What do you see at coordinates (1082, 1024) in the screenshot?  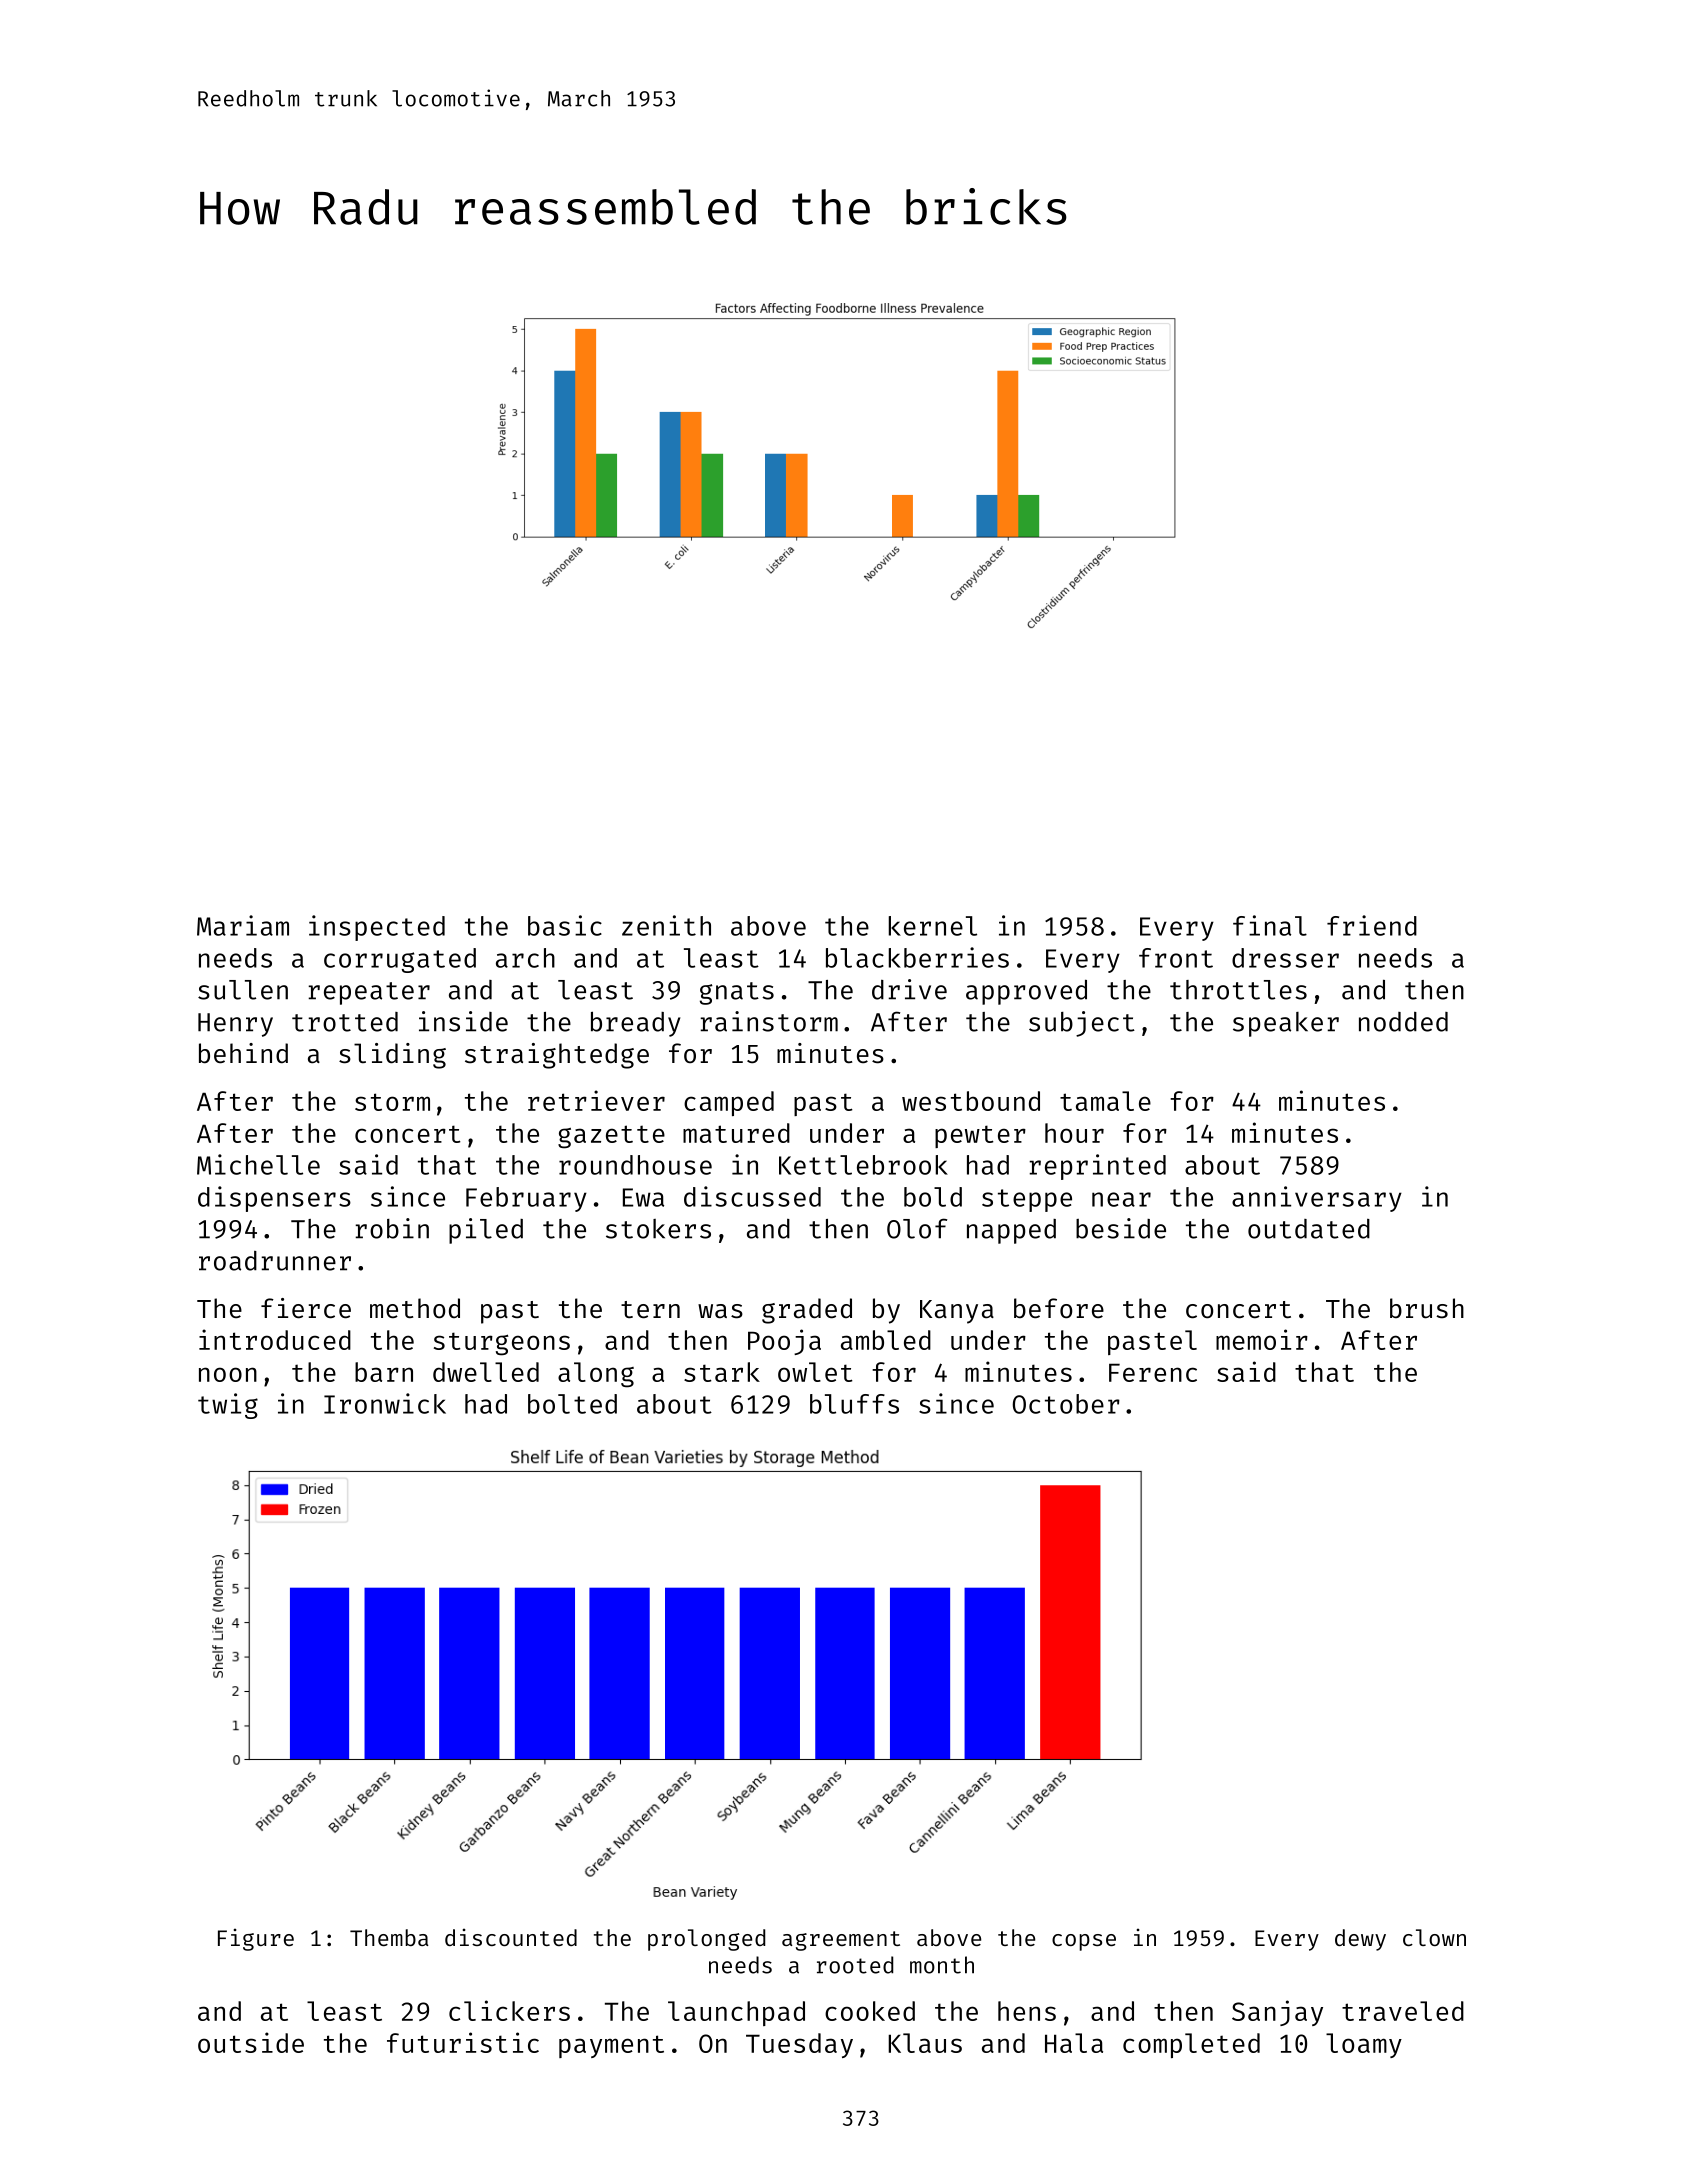 I see `subject` at bounding box center [1082, 1024].
